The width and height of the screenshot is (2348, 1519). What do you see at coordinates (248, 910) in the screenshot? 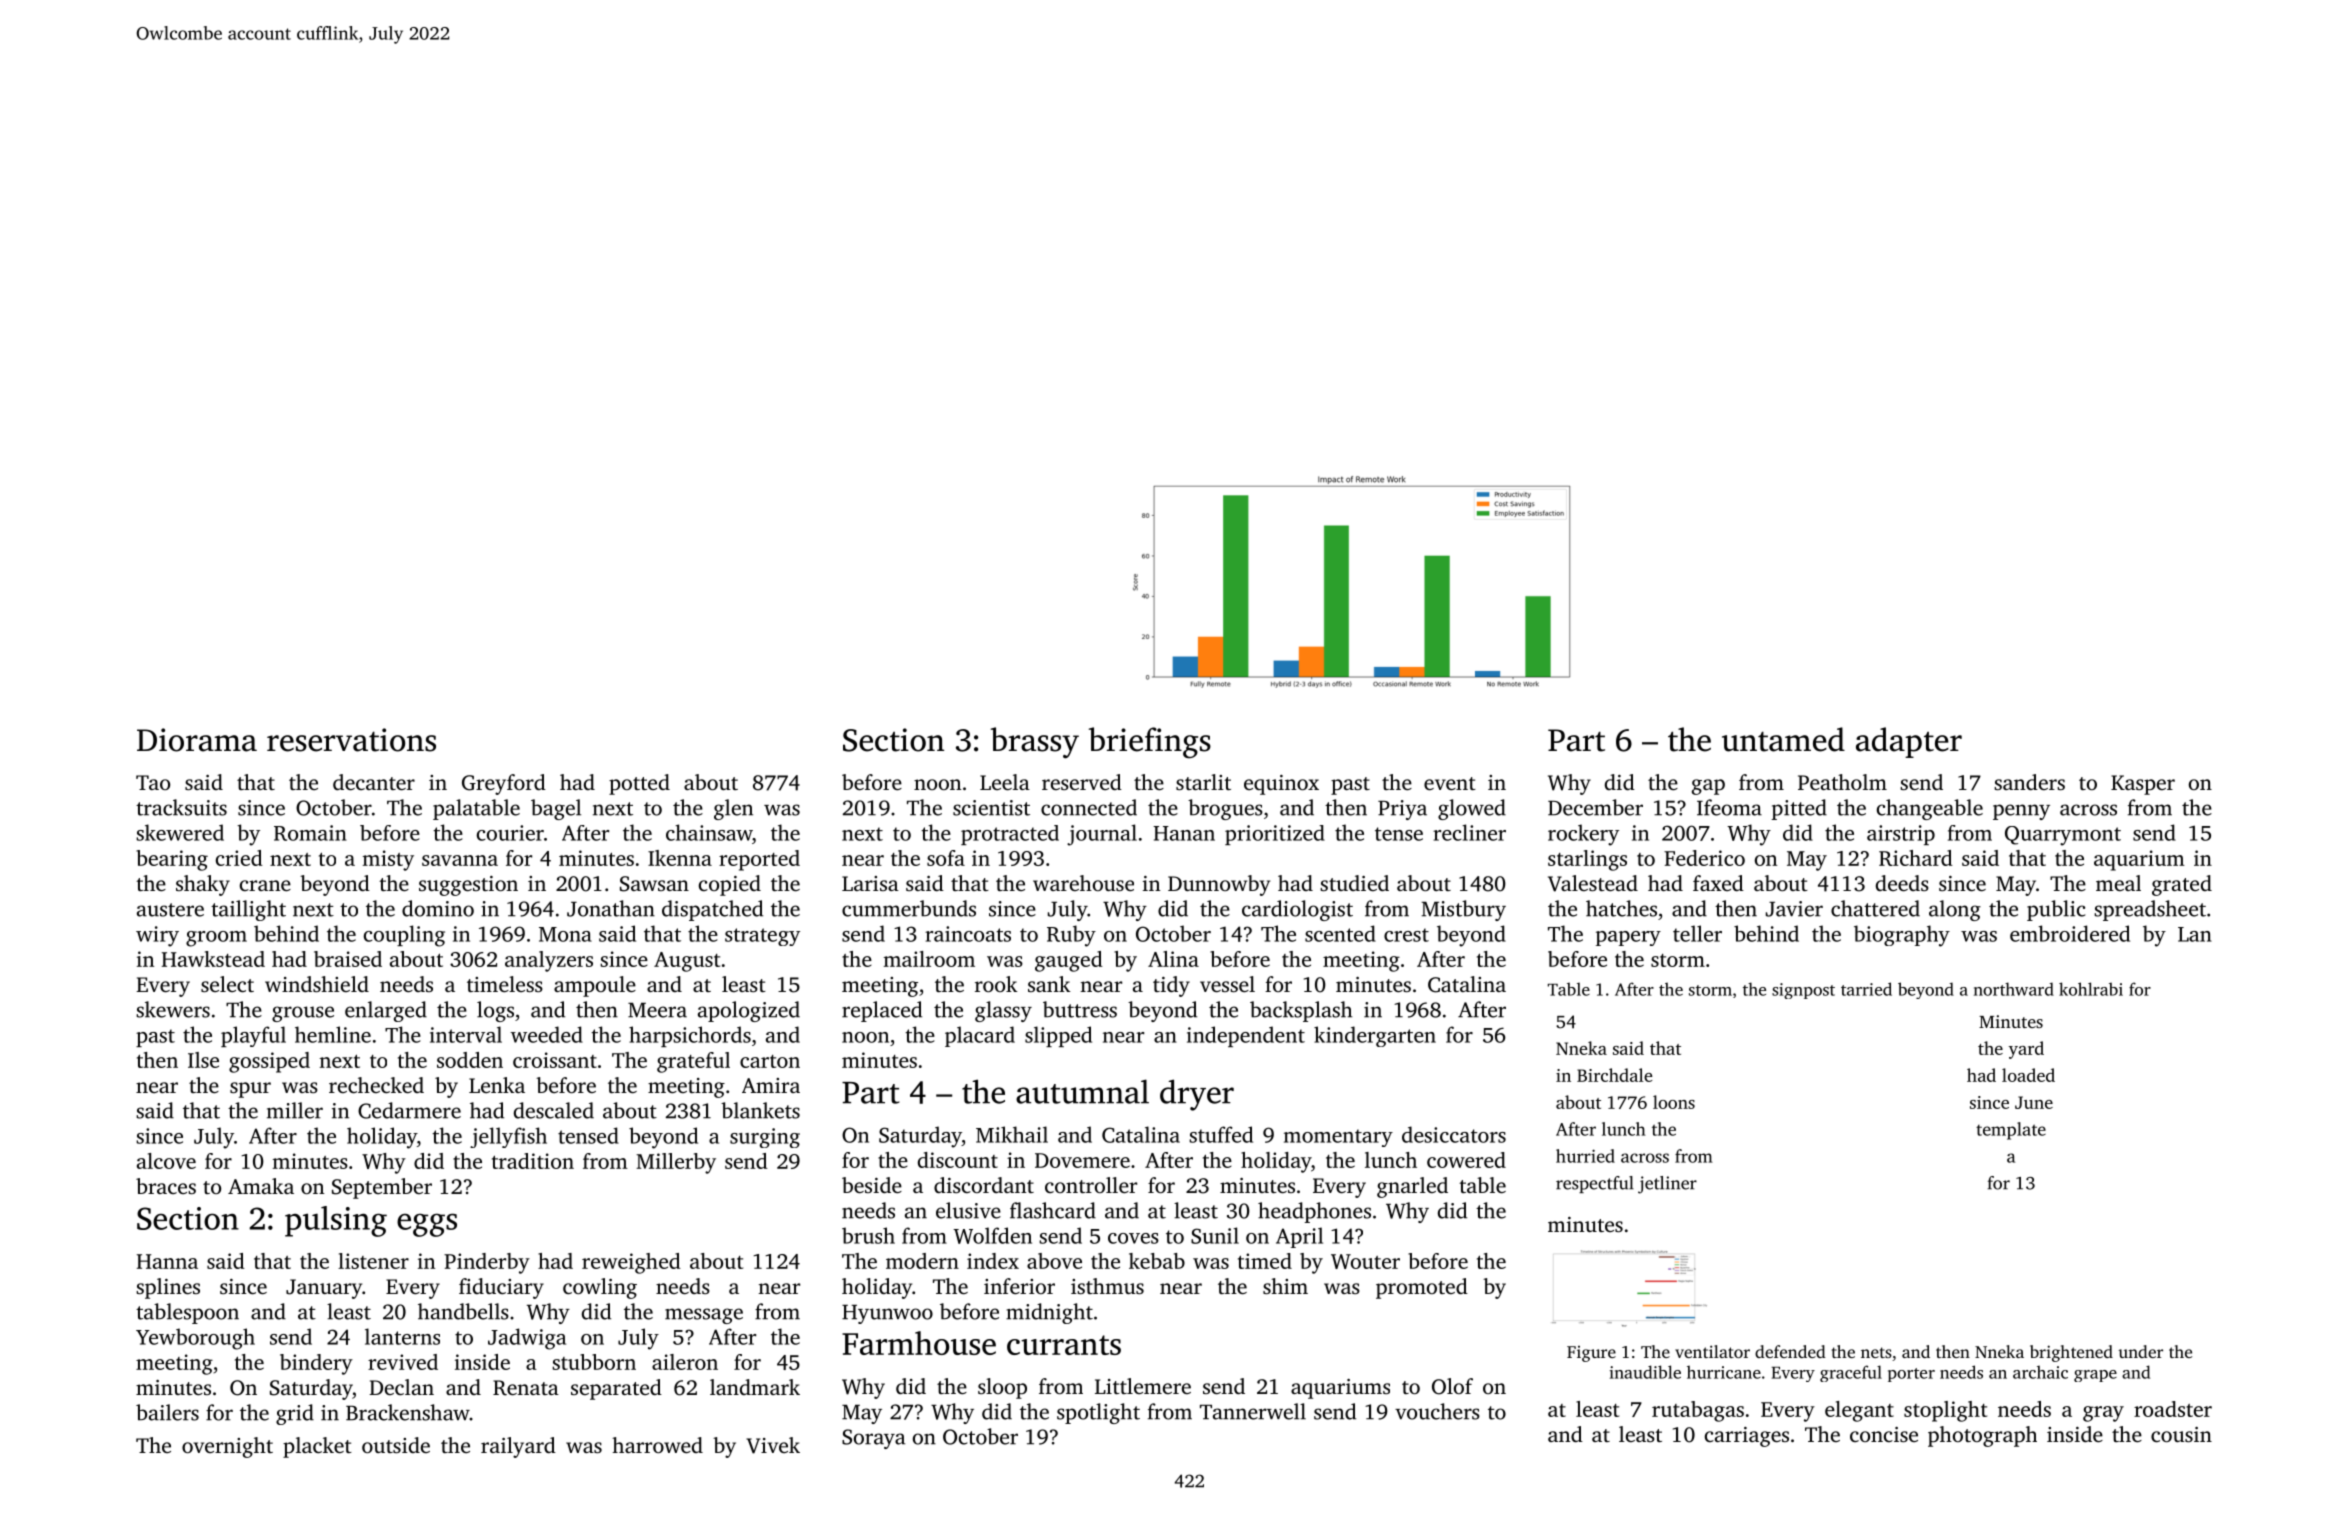
I see `taillight` at bounding box center [248, 910].
